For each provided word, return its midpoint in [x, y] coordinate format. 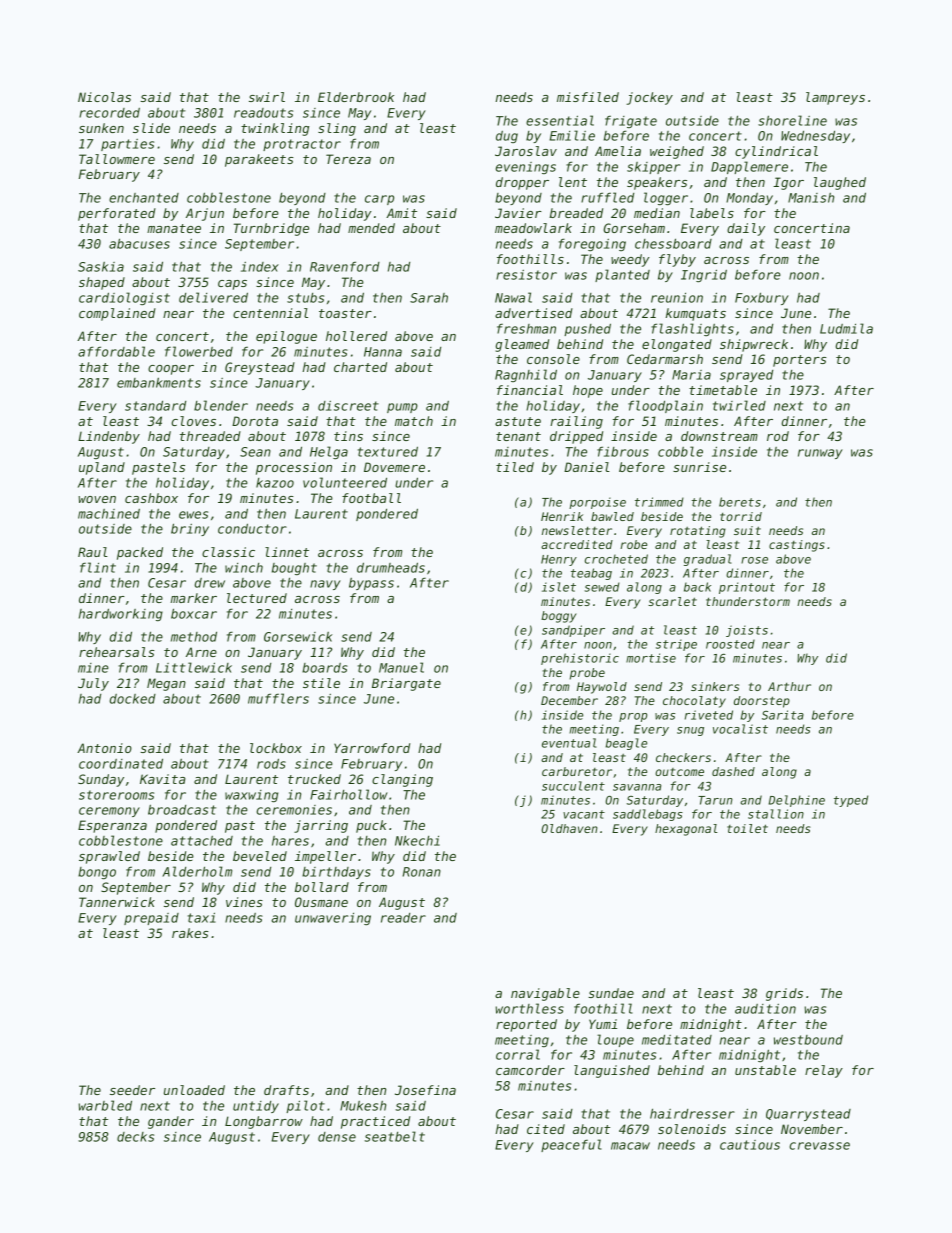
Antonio [104, 748]
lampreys [835, 98]
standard [155, 406]
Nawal [513, 297]
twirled [739, 405]
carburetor [577, 771]
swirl [267, 97]
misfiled [588, 97]
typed [851, 801]
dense [337, 1137]
